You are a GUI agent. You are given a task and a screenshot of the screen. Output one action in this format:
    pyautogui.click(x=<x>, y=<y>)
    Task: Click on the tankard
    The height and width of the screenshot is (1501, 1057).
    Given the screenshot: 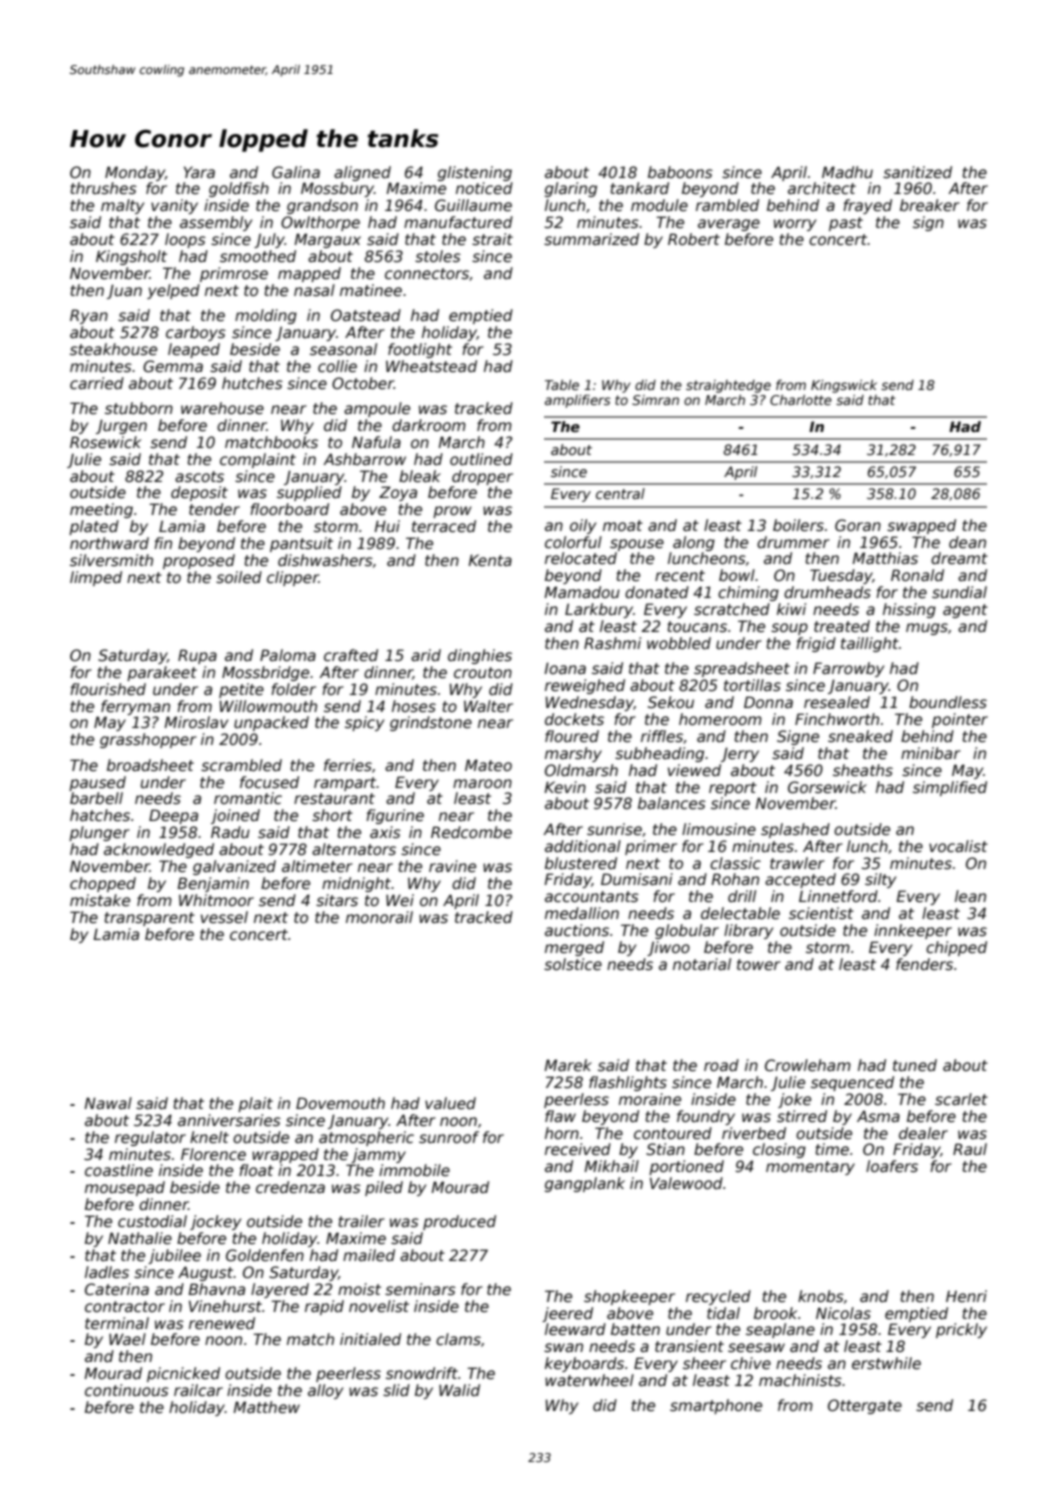 What is the action you would take?
    pyautogui.click(x=639, y=188)
